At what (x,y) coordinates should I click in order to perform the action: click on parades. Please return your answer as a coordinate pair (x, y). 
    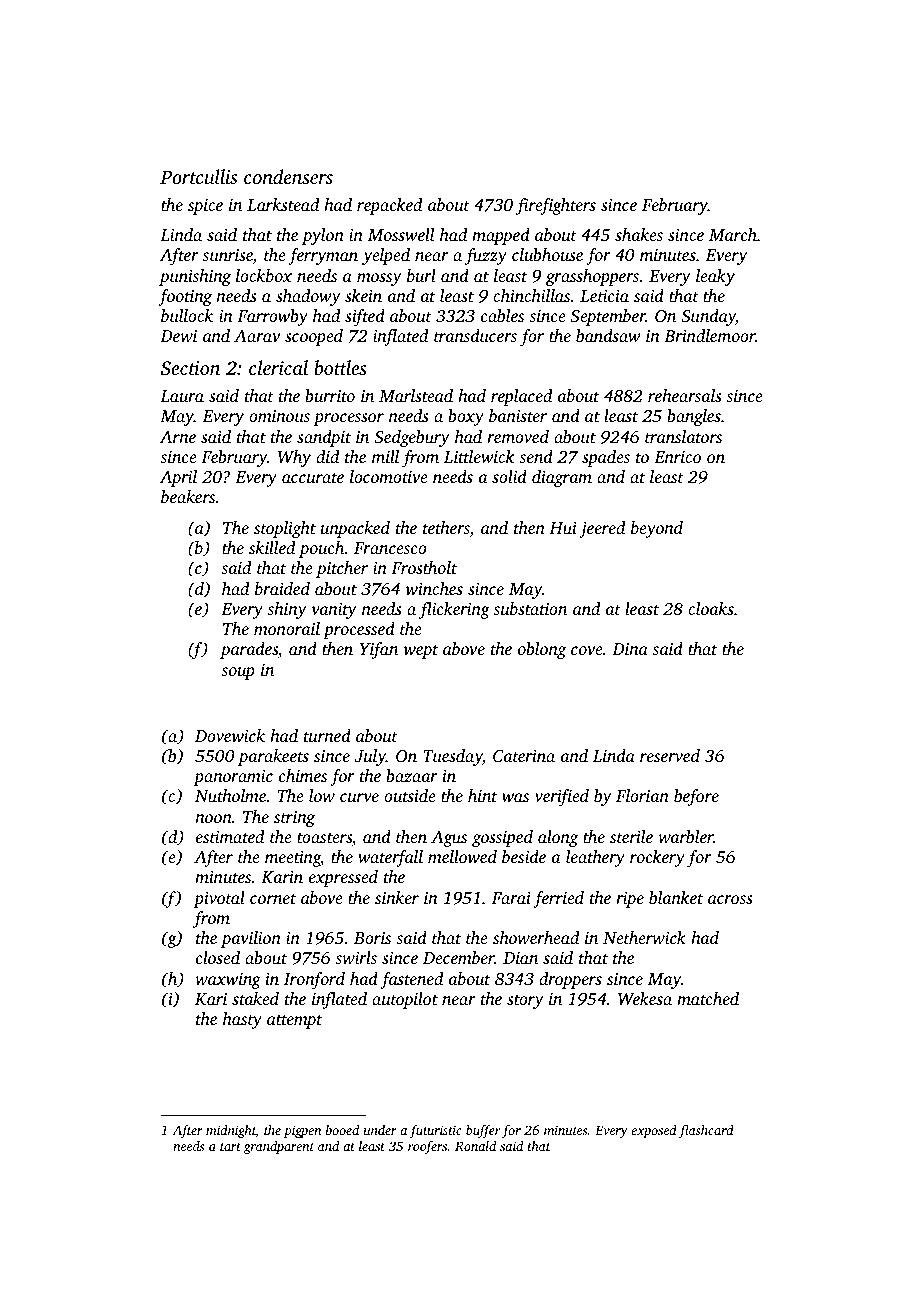
    Looking at the image, I should click on (249, 650).
